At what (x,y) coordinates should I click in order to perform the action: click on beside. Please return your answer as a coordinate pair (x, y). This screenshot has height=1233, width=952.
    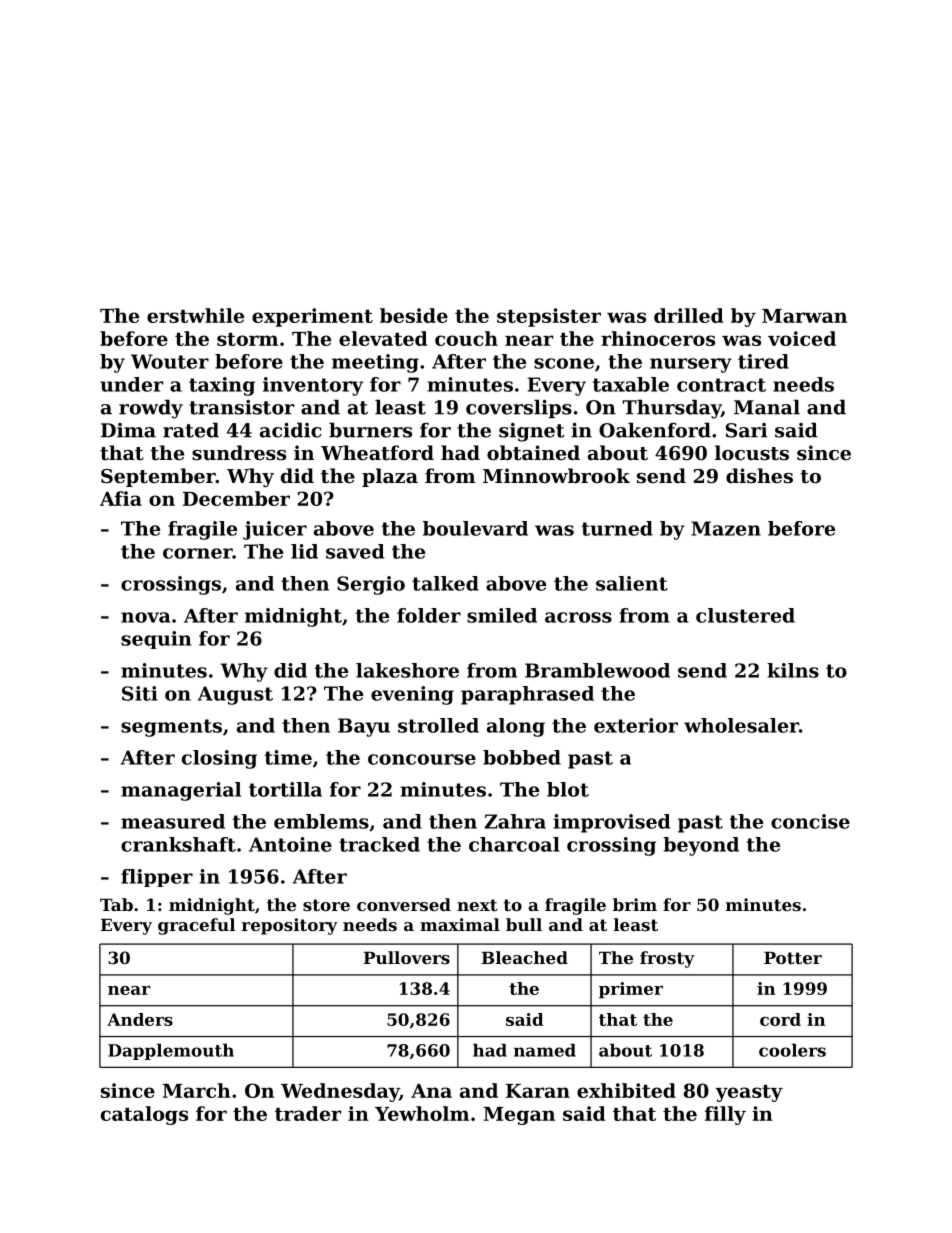
    Looking at the image, I should click on (414, 315).
